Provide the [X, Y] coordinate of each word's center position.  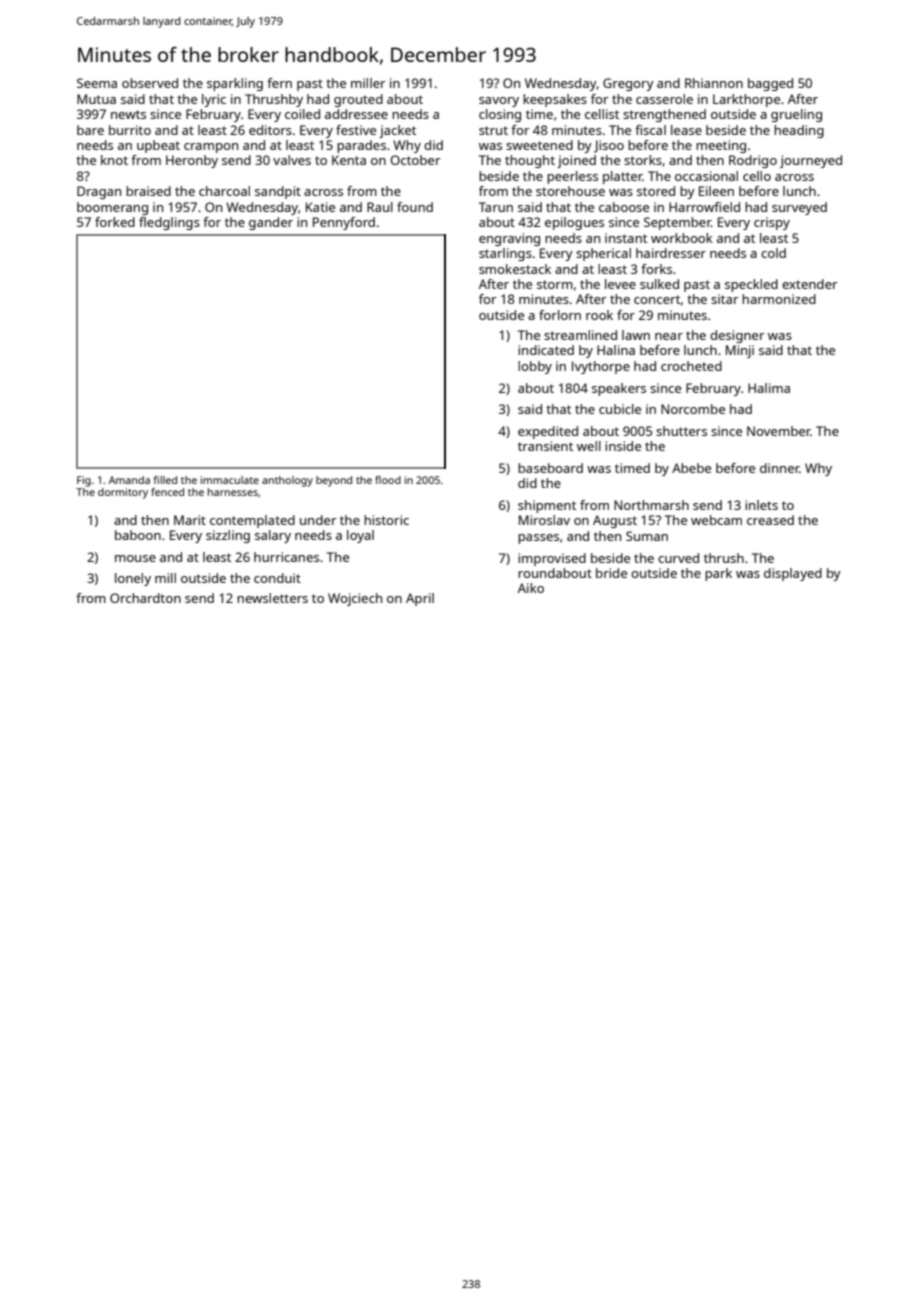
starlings [505, 254]
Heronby [192, 161]
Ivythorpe [601, 367]
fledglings [169, 223]
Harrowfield [704, 207]
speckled [751, 285]
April [420, 599]
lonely [133, 579]
